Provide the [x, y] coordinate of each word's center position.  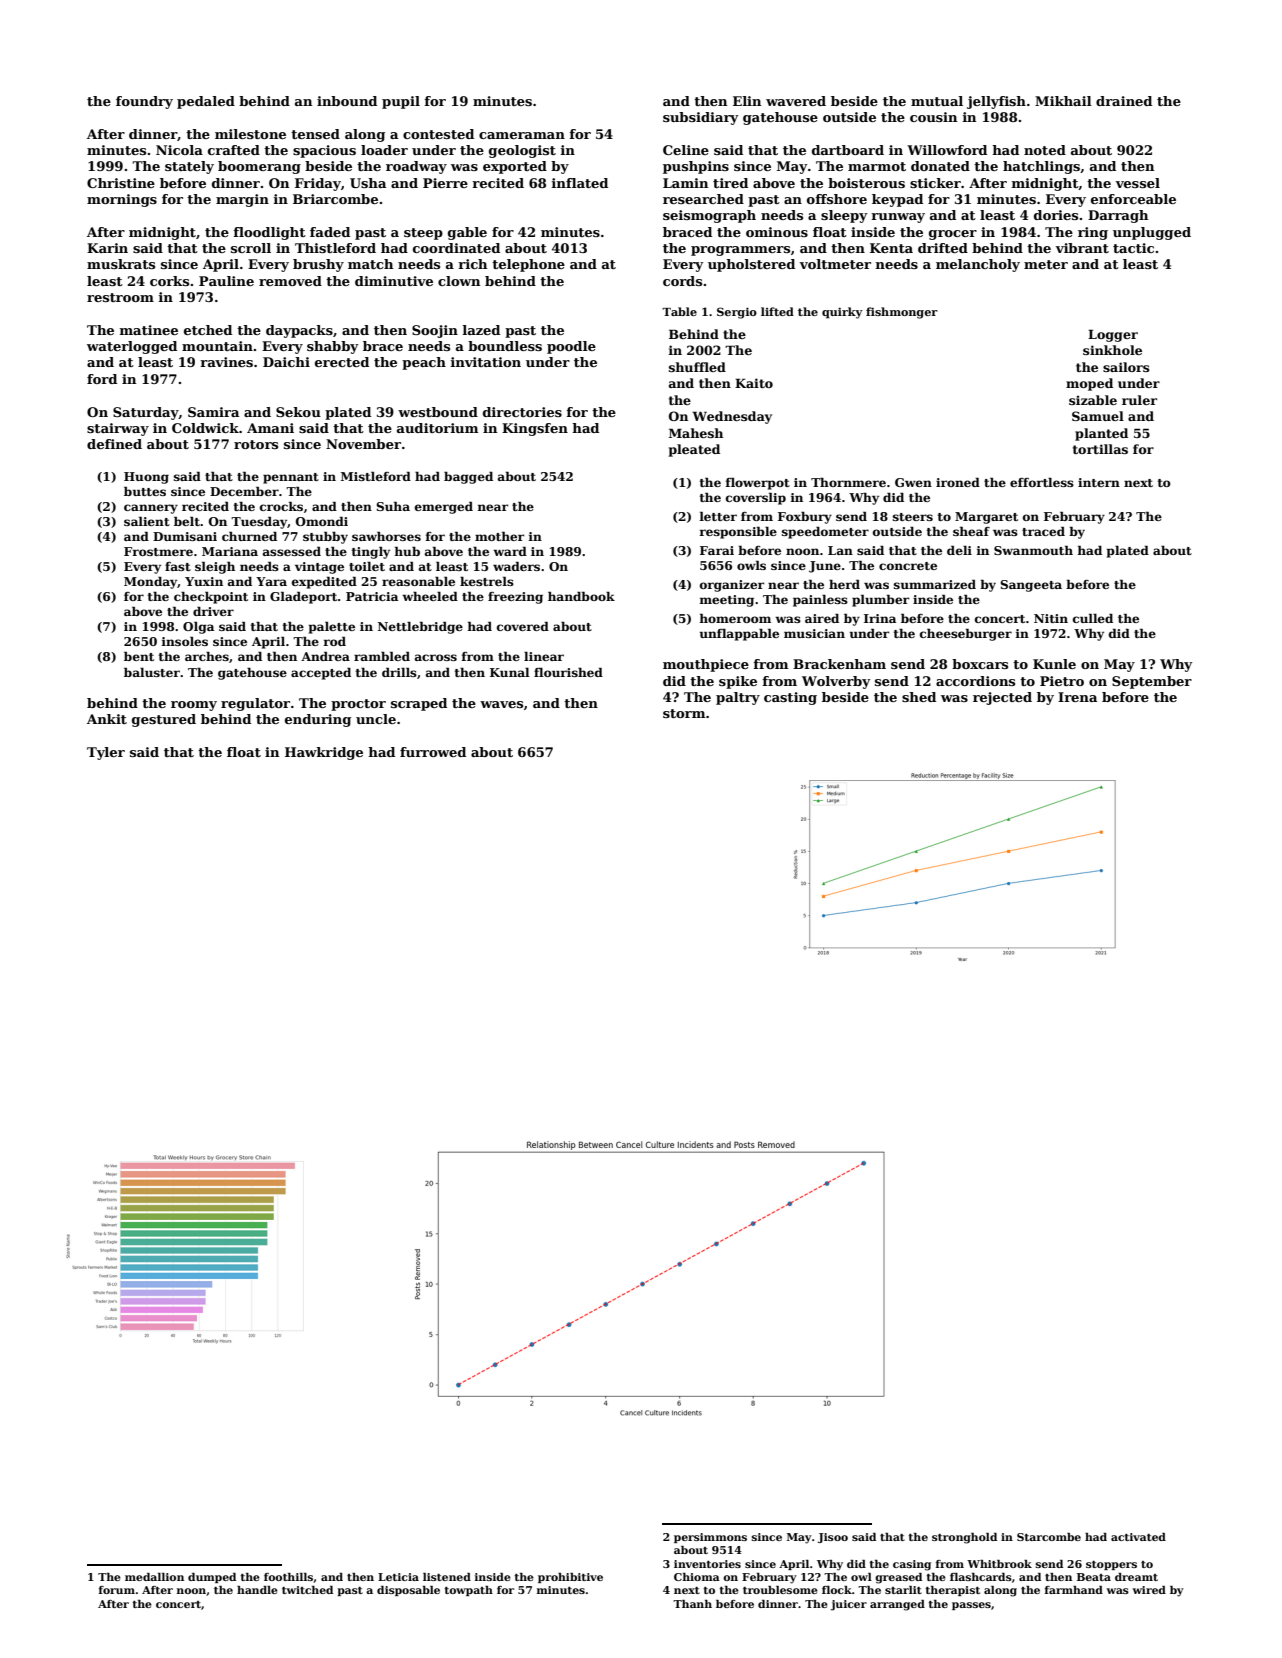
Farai [717, 550]
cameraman [522, 135]
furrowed [433, 752]
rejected [1002, 698]
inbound [347, 101]
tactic [1133, 248]
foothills [289, 1578]
